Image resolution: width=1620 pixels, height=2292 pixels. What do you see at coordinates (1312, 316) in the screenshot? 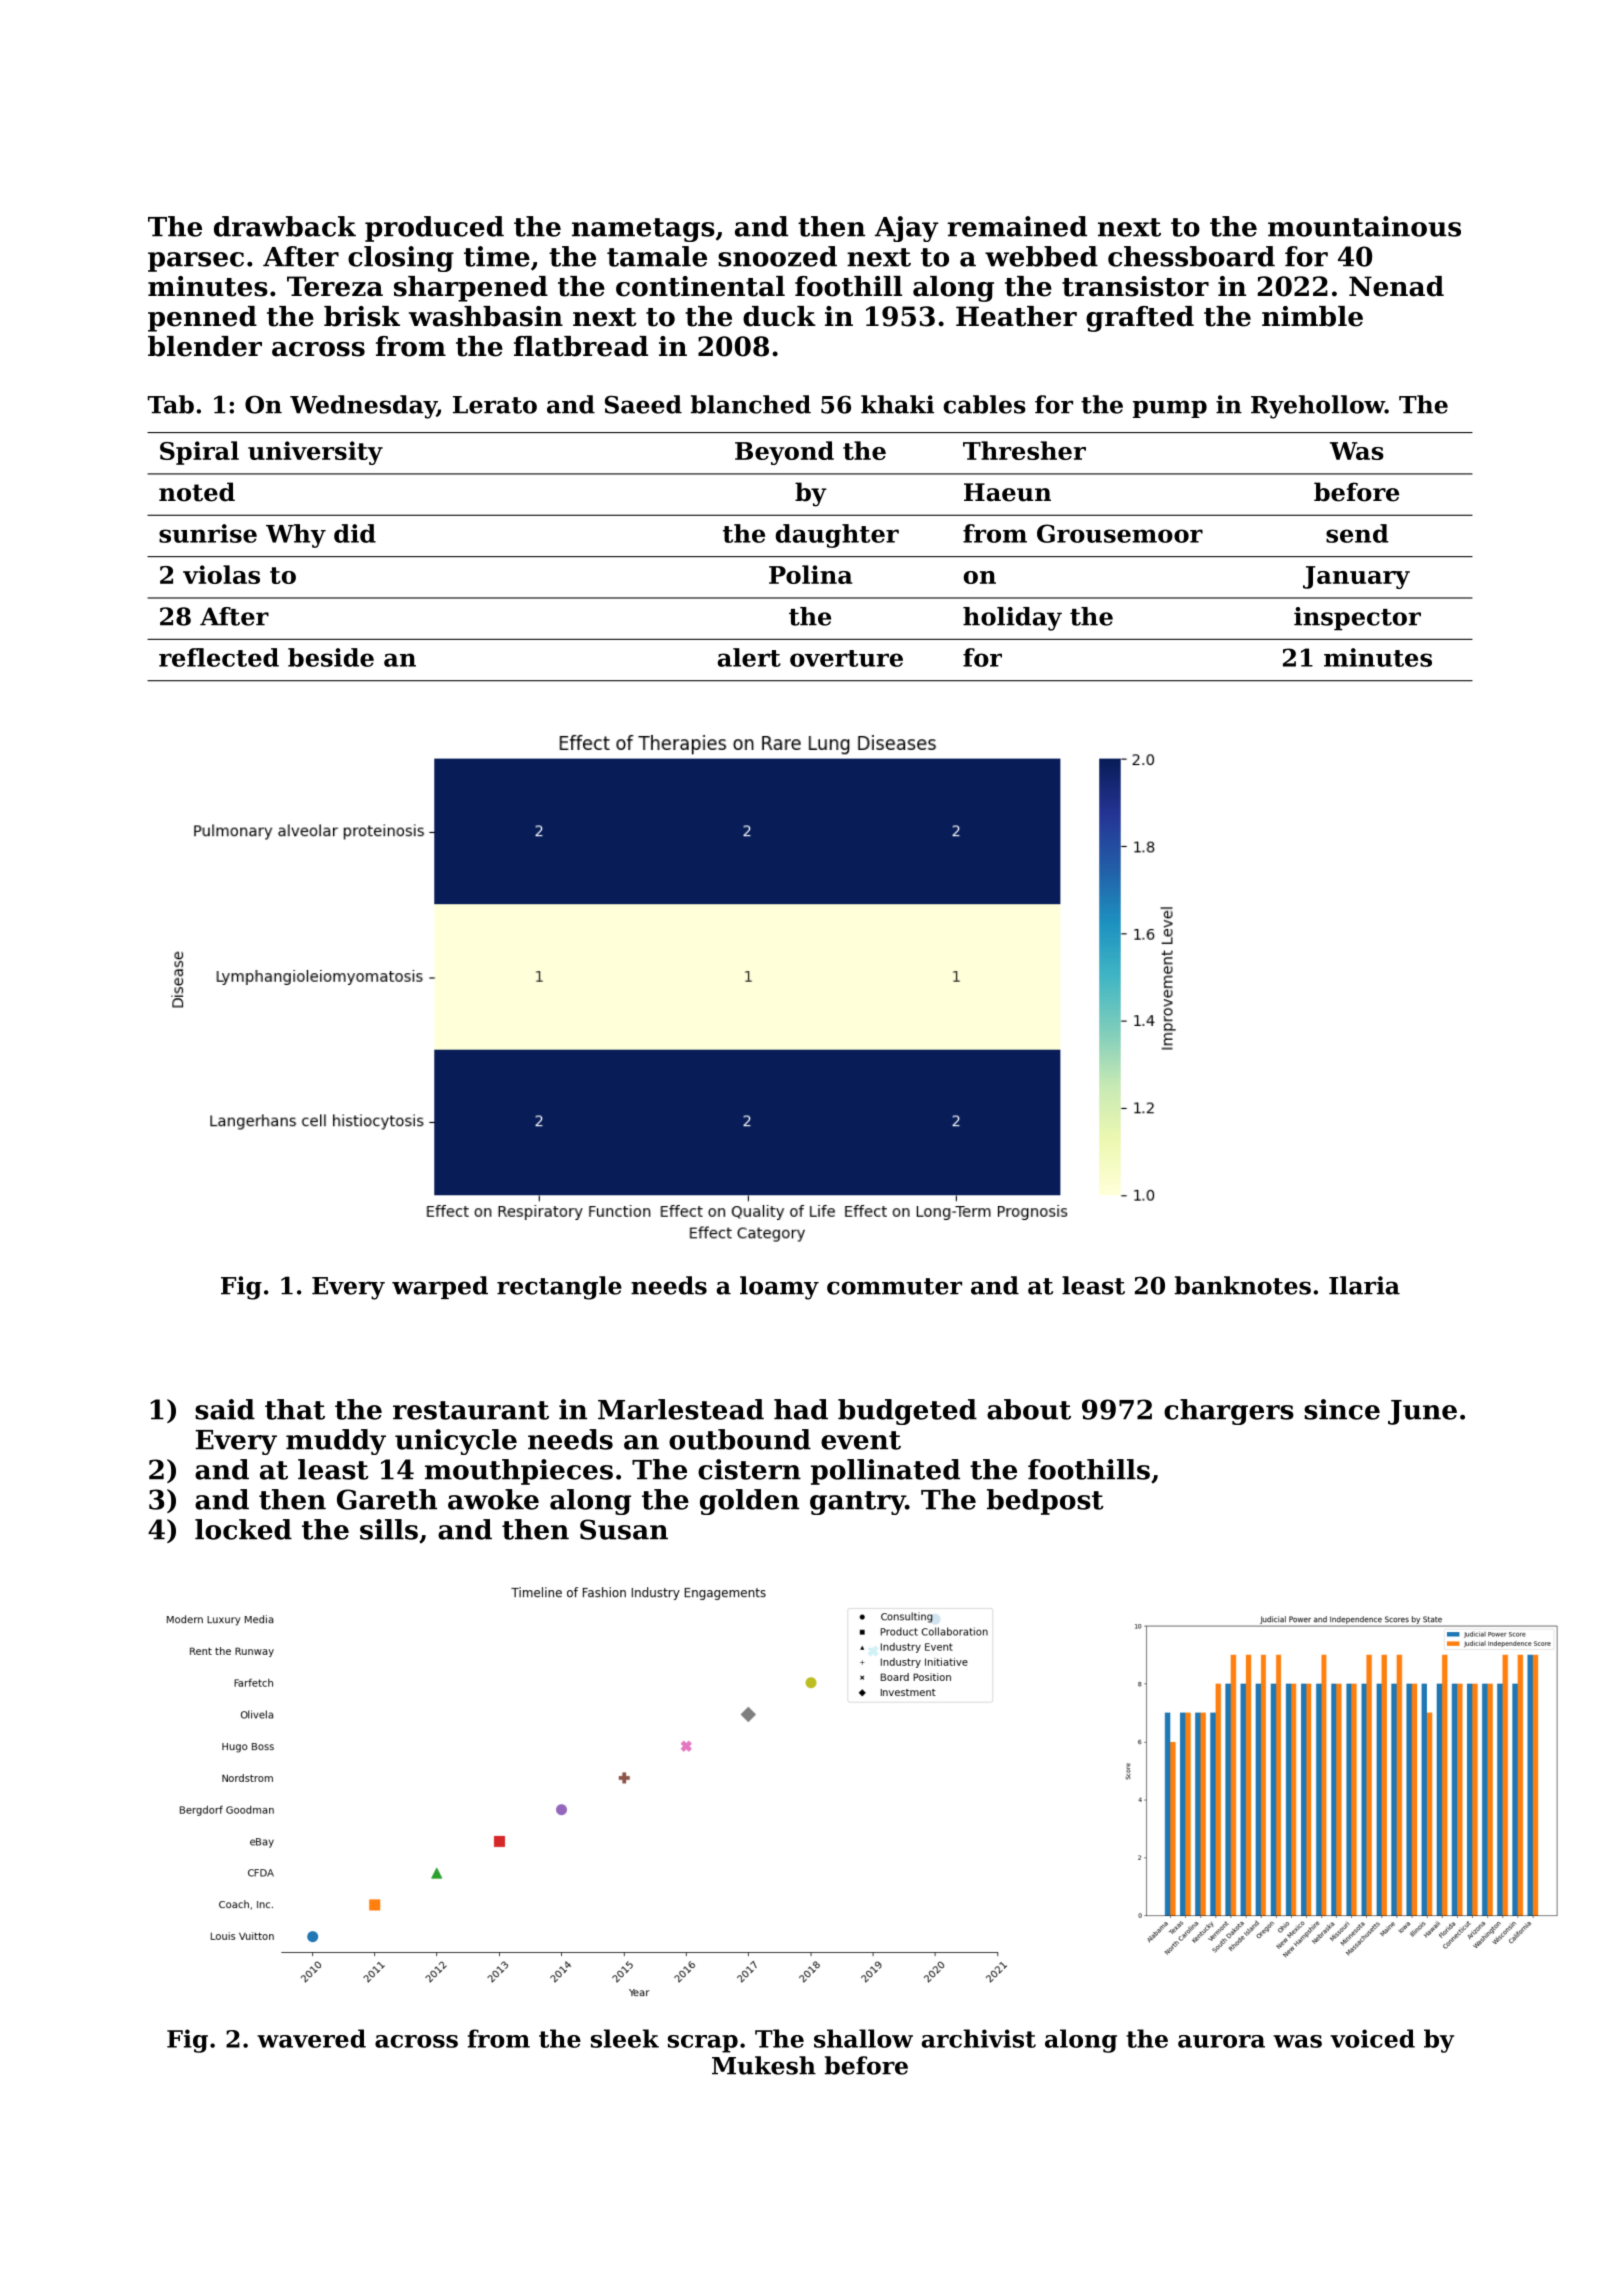
I see `nimble` at bounding box center [1312, 316].
